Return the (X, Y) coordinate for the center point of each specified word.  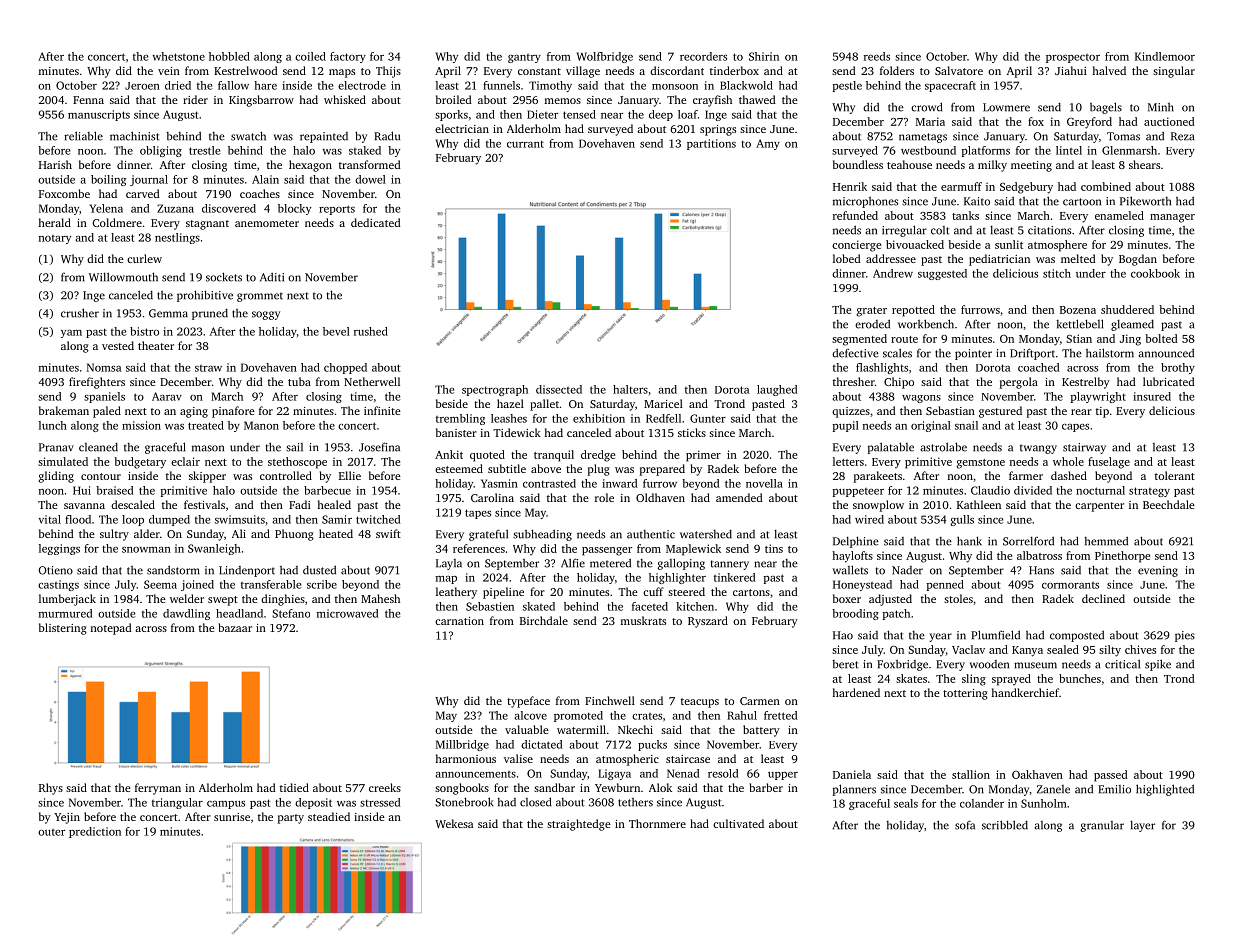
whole (1068, 461)
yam (71, 334)
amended (739, 497)
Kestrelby (1086, 383)
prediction (95, 832)
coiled (310, 56)
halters (630, 389)
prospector (1073, 58)
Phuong (294, 535)
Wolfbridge (605, 57)
